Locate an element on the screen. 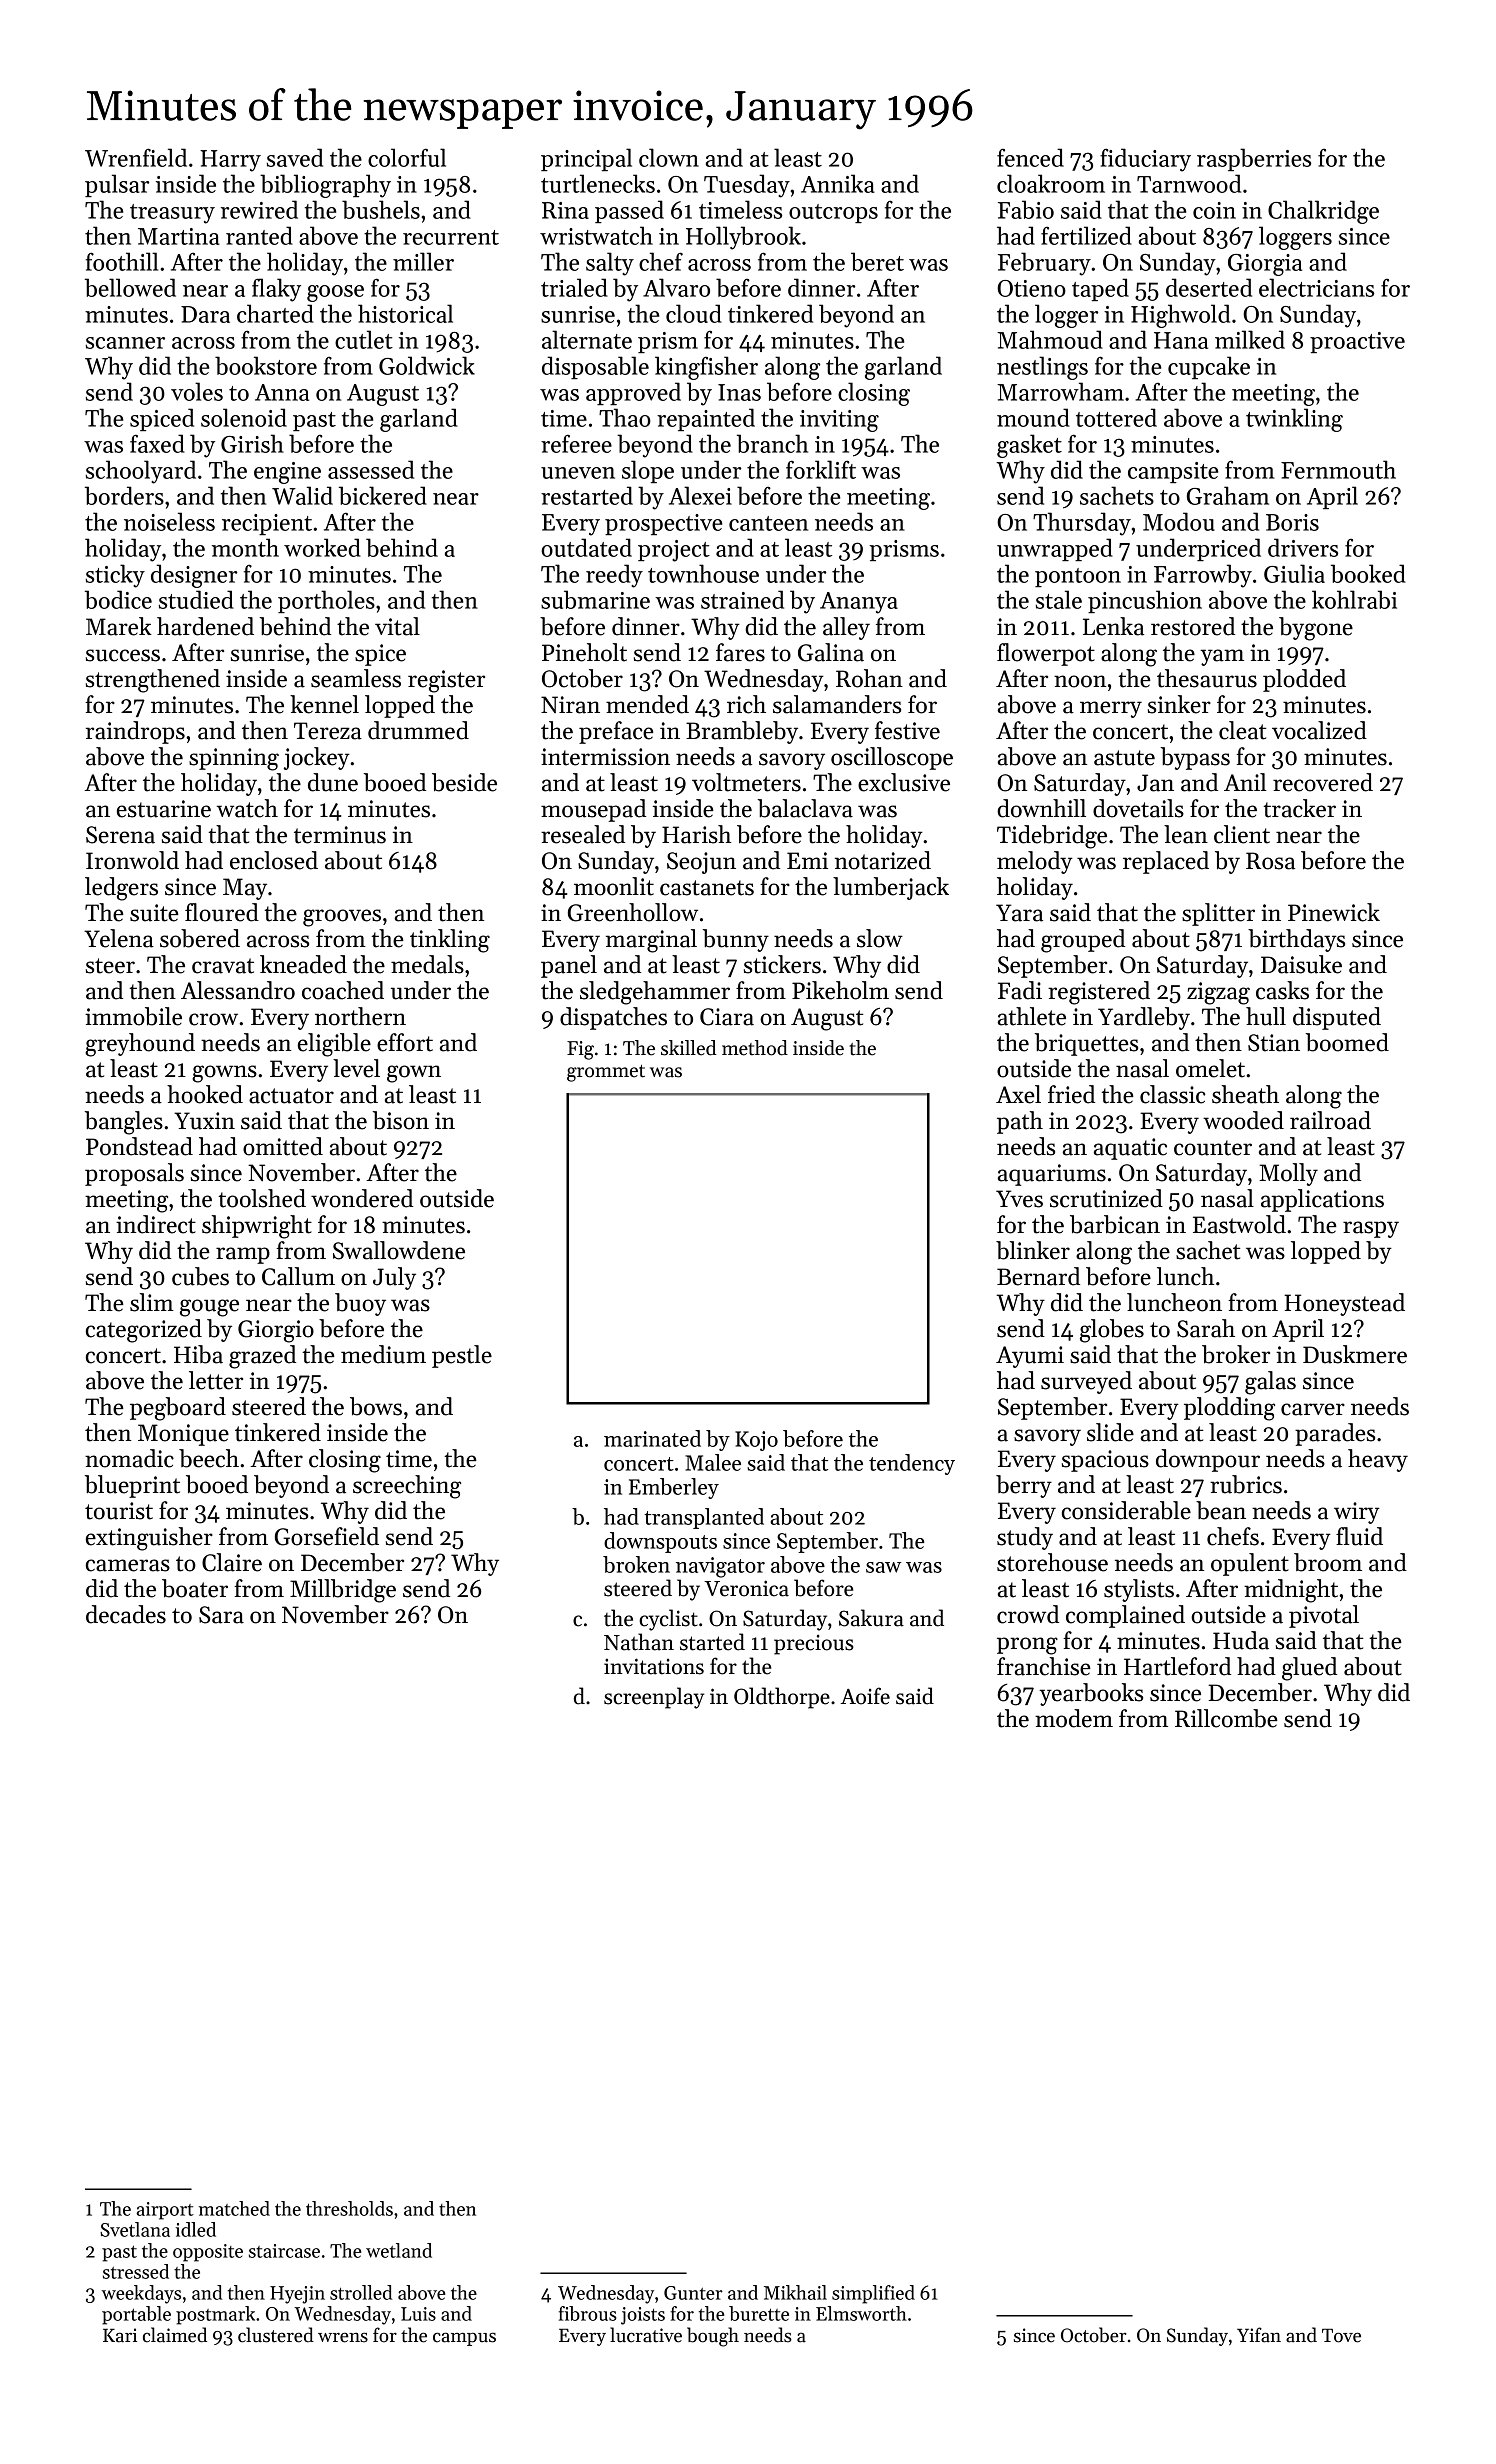 The height and width of the screenshot is (2464, 1496). clustered is located at coordinates (276, 2335).
